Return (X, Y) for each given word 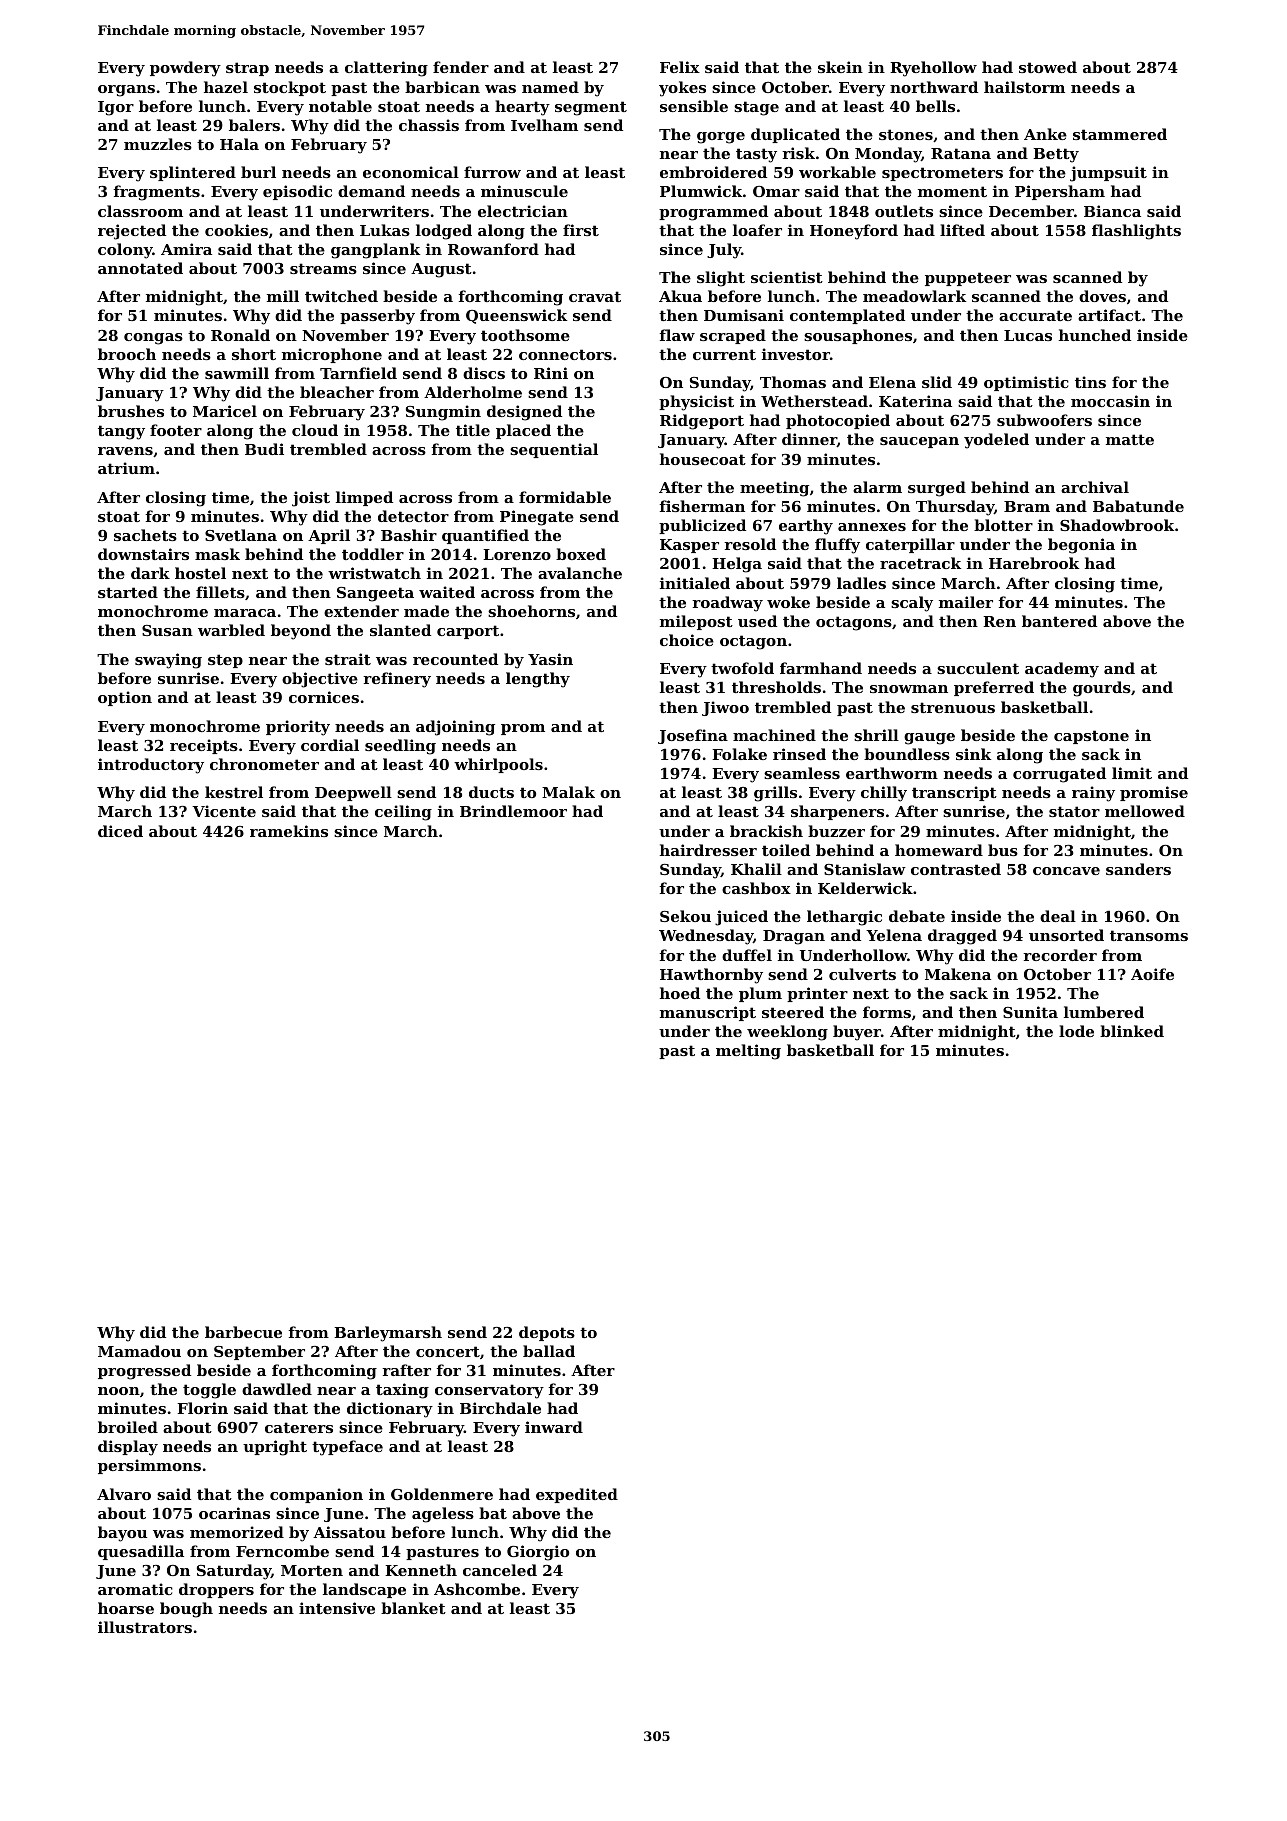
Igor (116, 108)
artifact (1109, 315)
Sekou (685, 916)
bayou (122, 1534)
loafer (757, 230)
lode (1076, 1031)
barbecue (243, 1332)
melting (748, 1052)
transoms (1149, 935)
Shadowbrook (1117, 525)
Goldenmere (442, 1494)
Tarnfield (358, 373)
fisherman (702, 506)
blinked (1132, 1031)
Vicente (224, 811)
